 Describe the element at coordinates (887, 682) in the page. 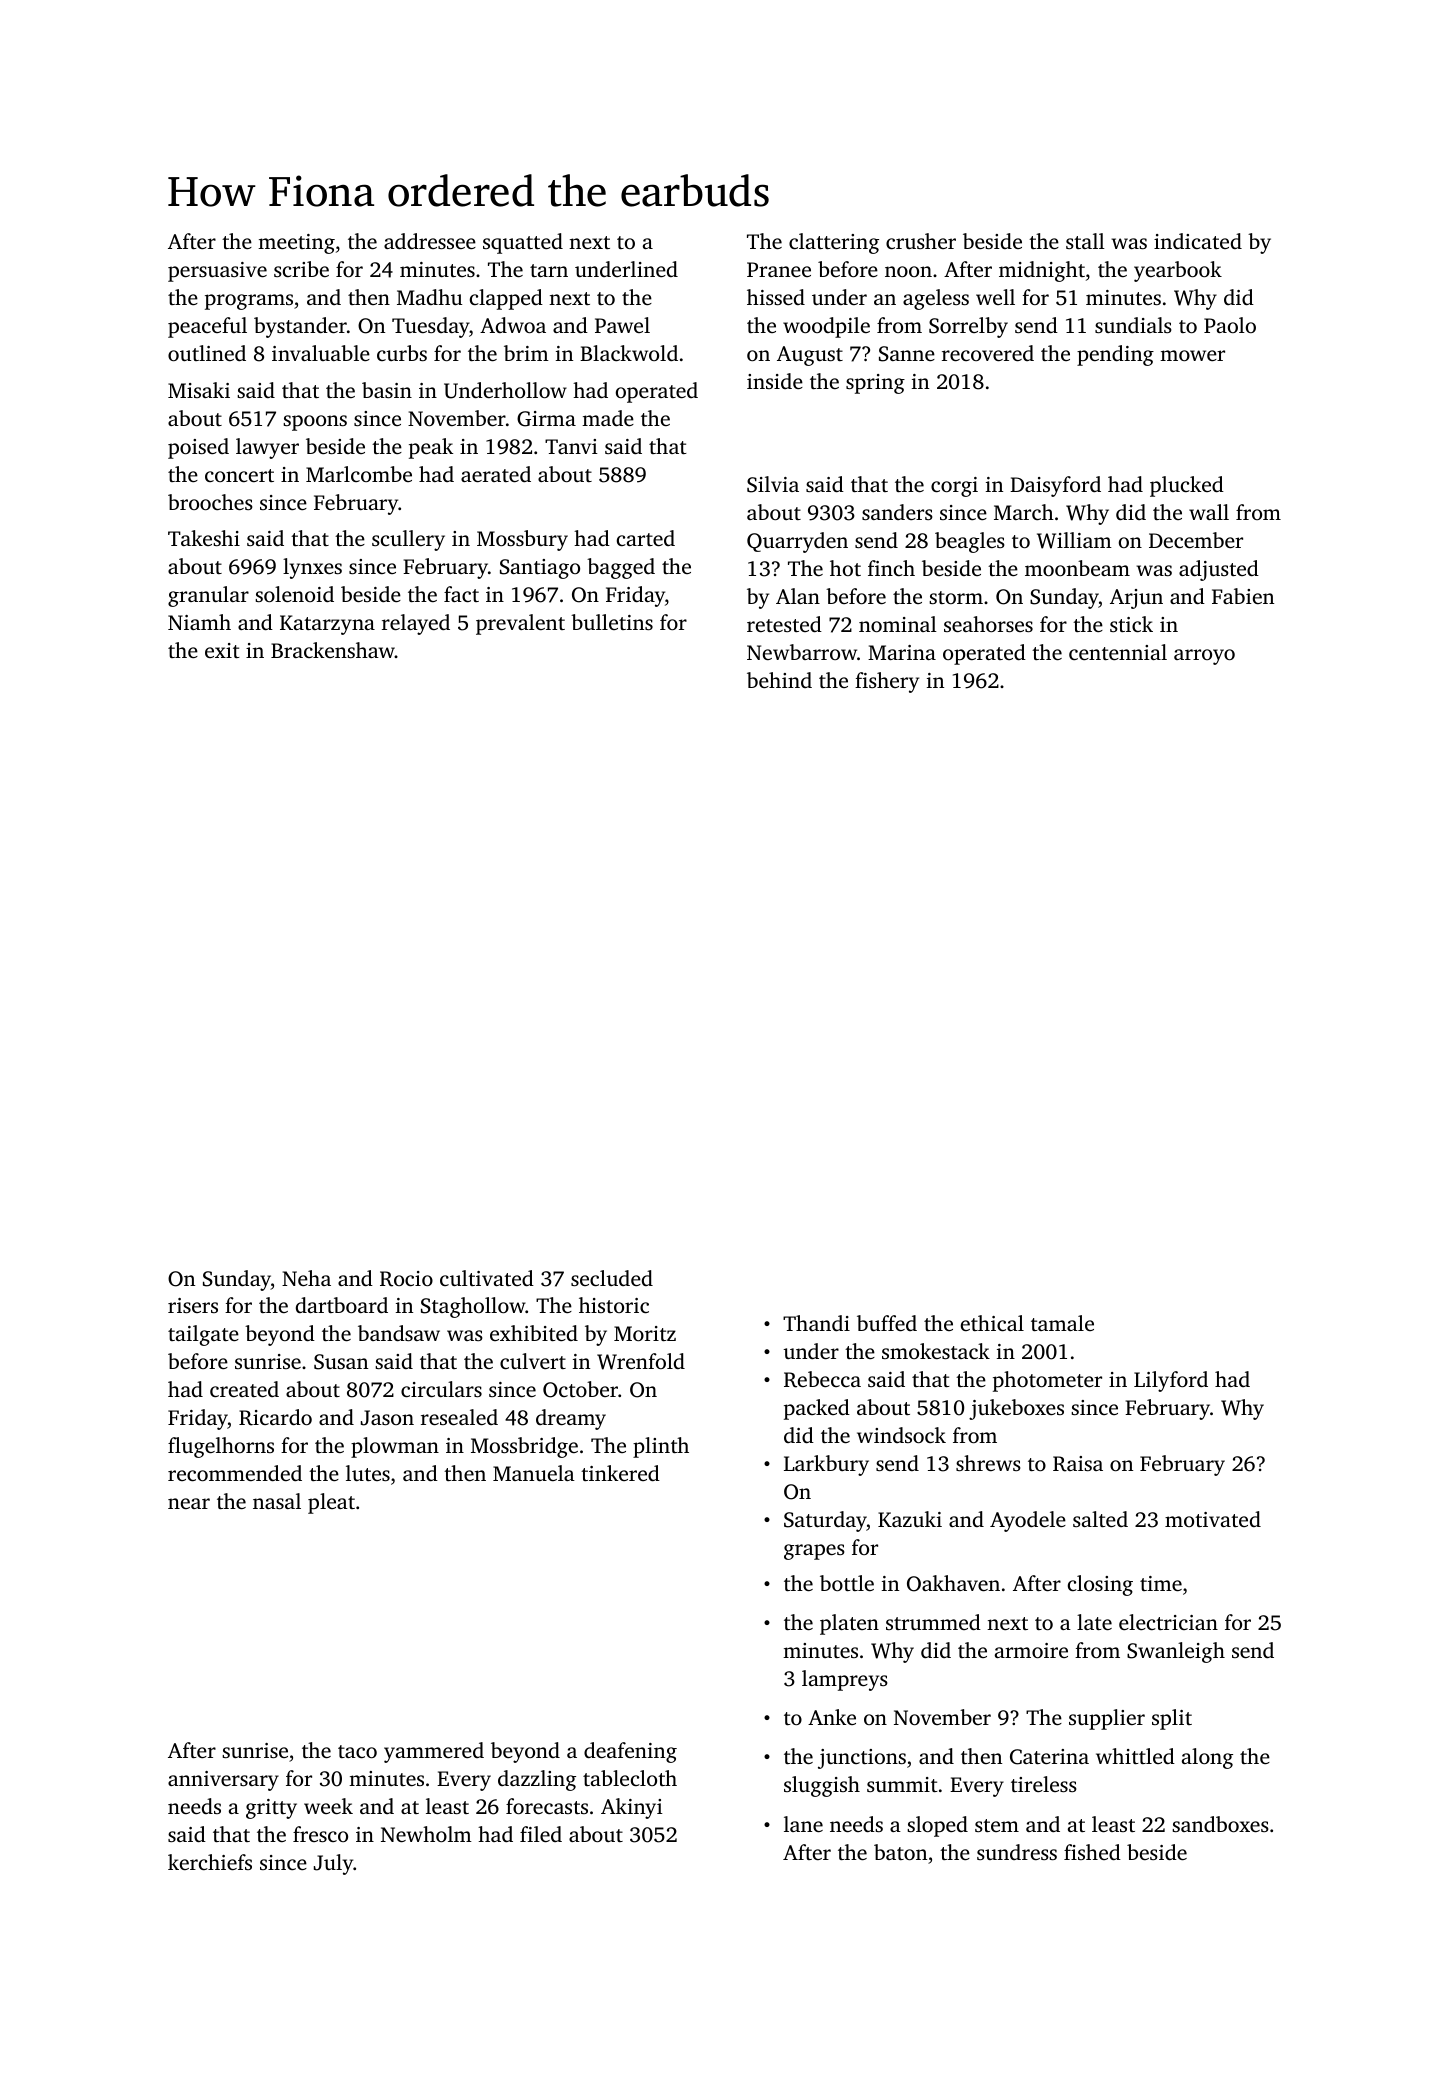

I see `fishery` at that location.
